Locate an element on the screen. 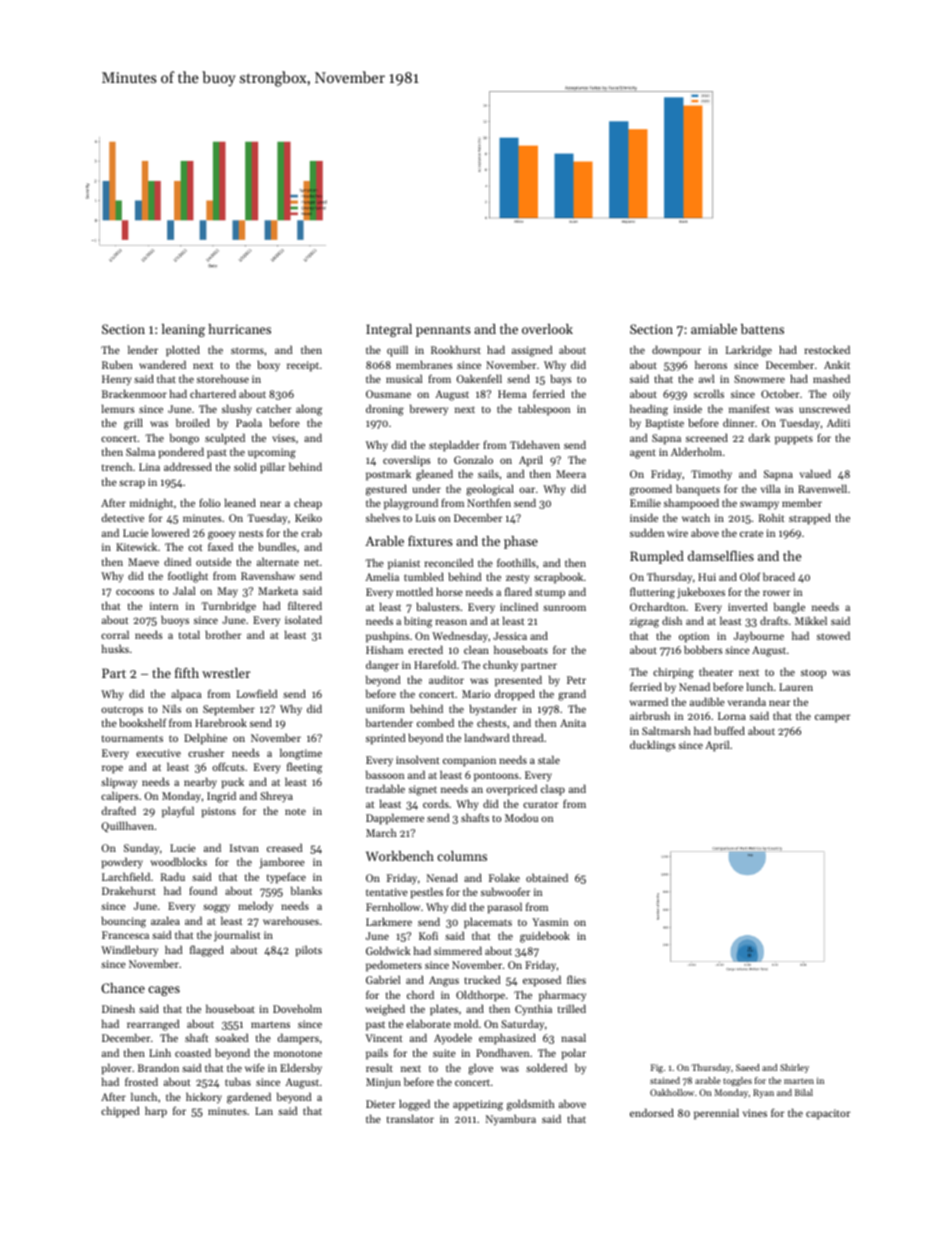  hickory is located at coordinates (204, 1098).
